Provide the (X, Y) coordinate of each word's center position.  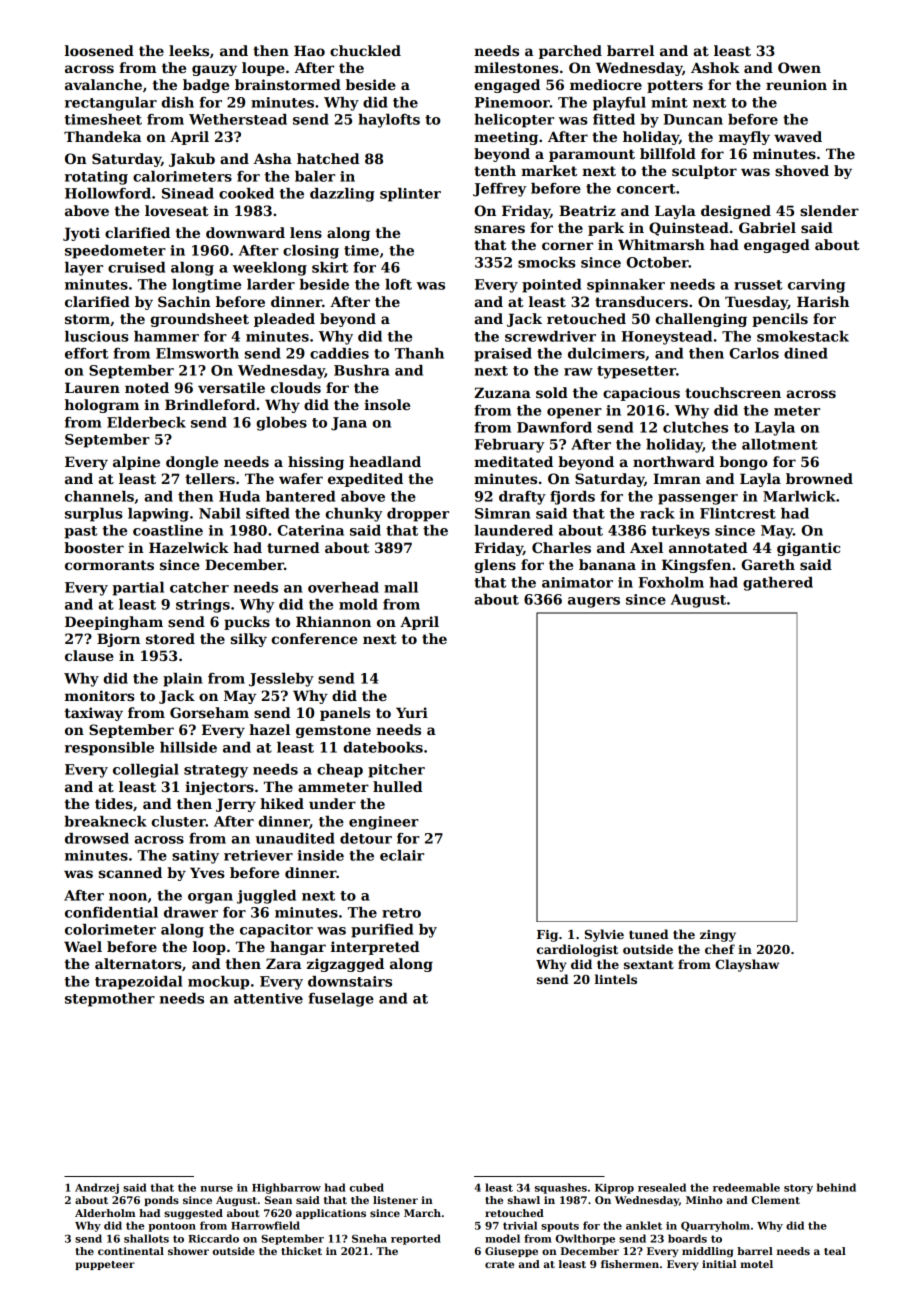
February (509, 446)
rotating (96, 178)
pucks (247, 623)
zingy (718, 936)
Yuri (412, 712)
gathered (778, 584)
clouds (296, 387)
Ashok (715, 67)
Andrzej (97, 1188)
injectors (219, 788)
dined (806, 353)
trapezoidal (138, 983)
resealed (662, 1187)
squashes (561, 1188)
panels (345, 714)
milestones (516, 67)
